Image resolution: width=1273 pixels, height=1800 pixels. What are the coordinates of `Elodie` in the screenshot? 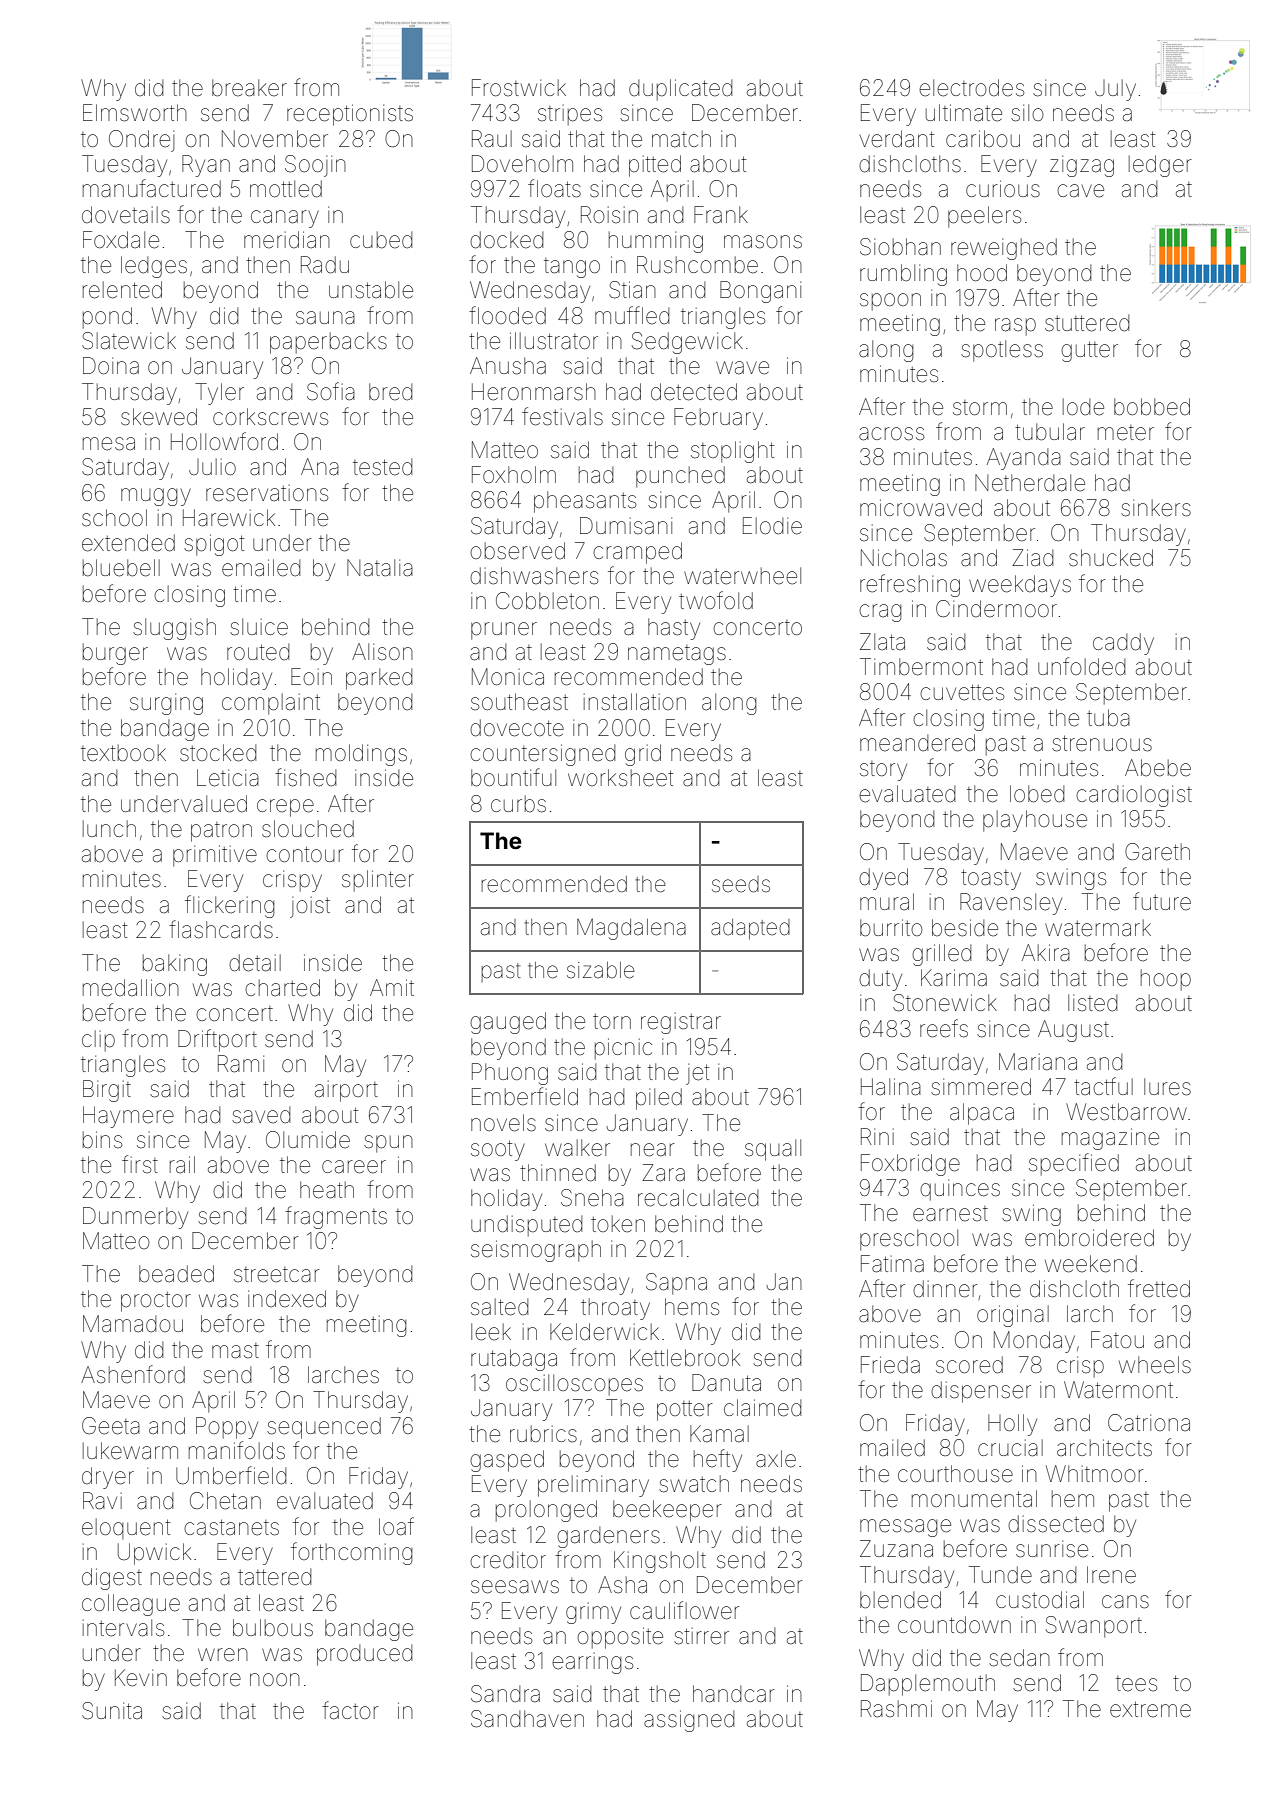 It's located at (772, 526).
